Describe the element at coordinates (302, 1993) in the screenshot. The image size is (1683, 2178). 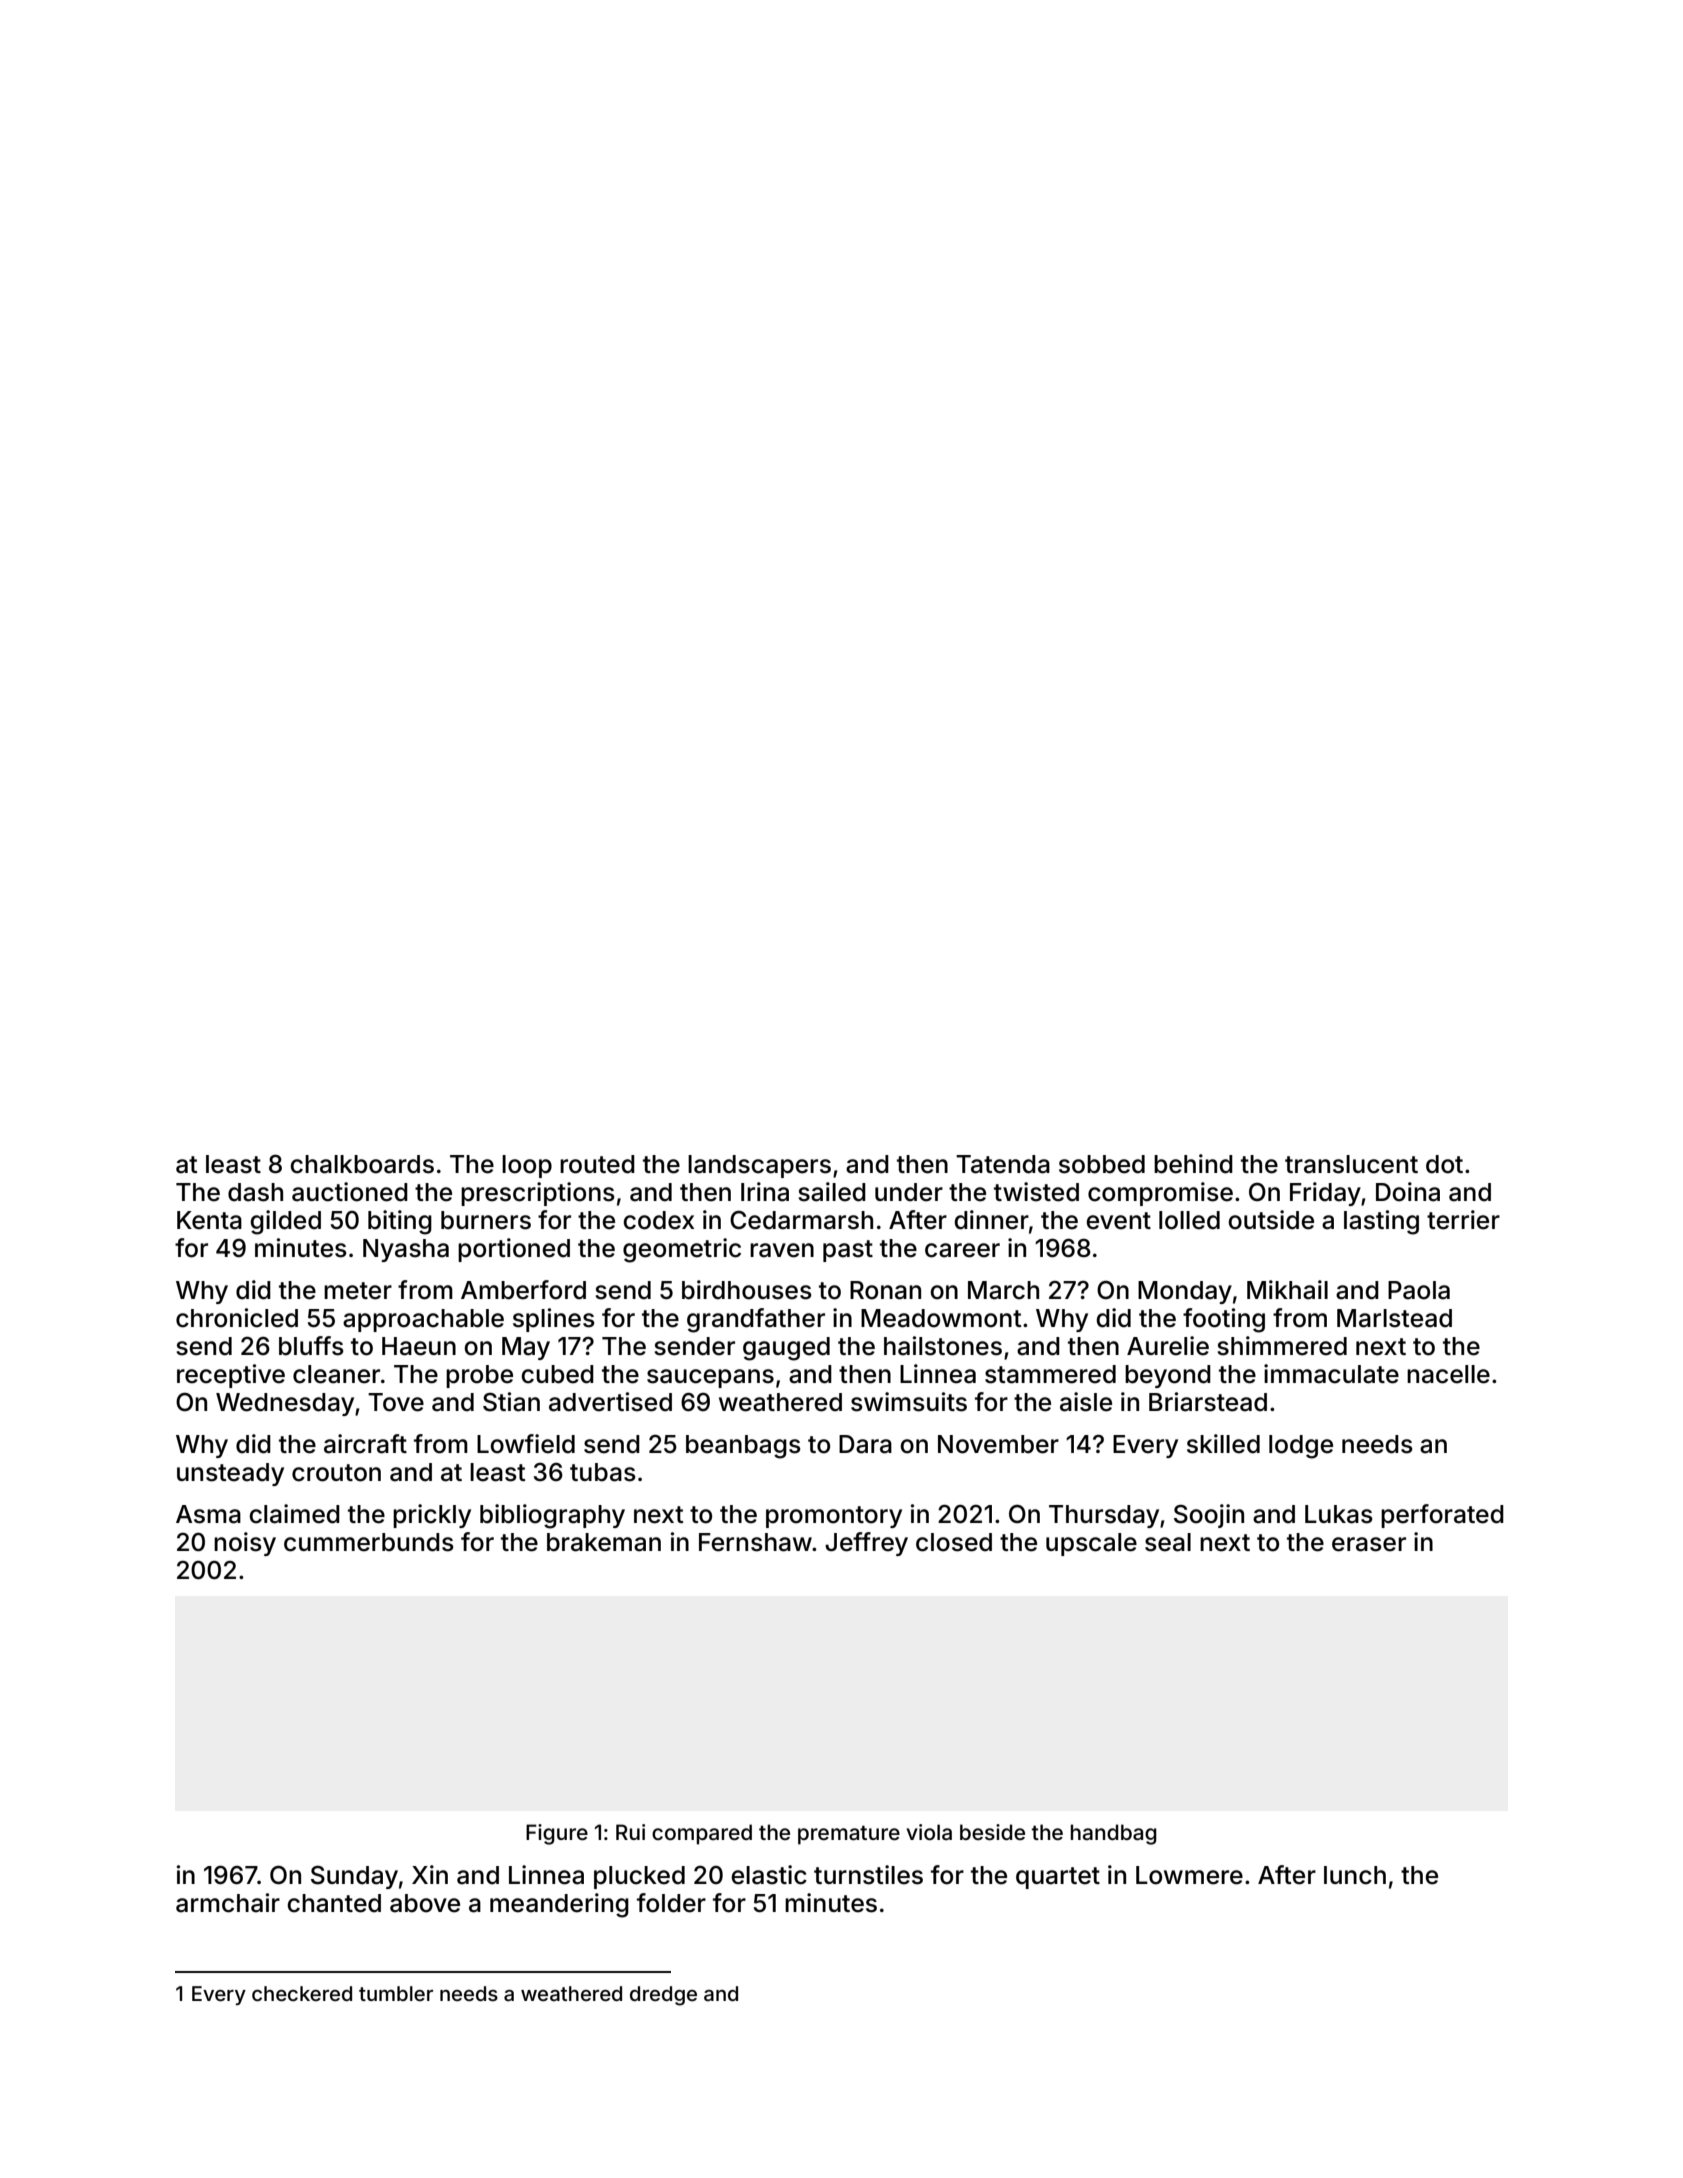
I see `checkered` at that location.
